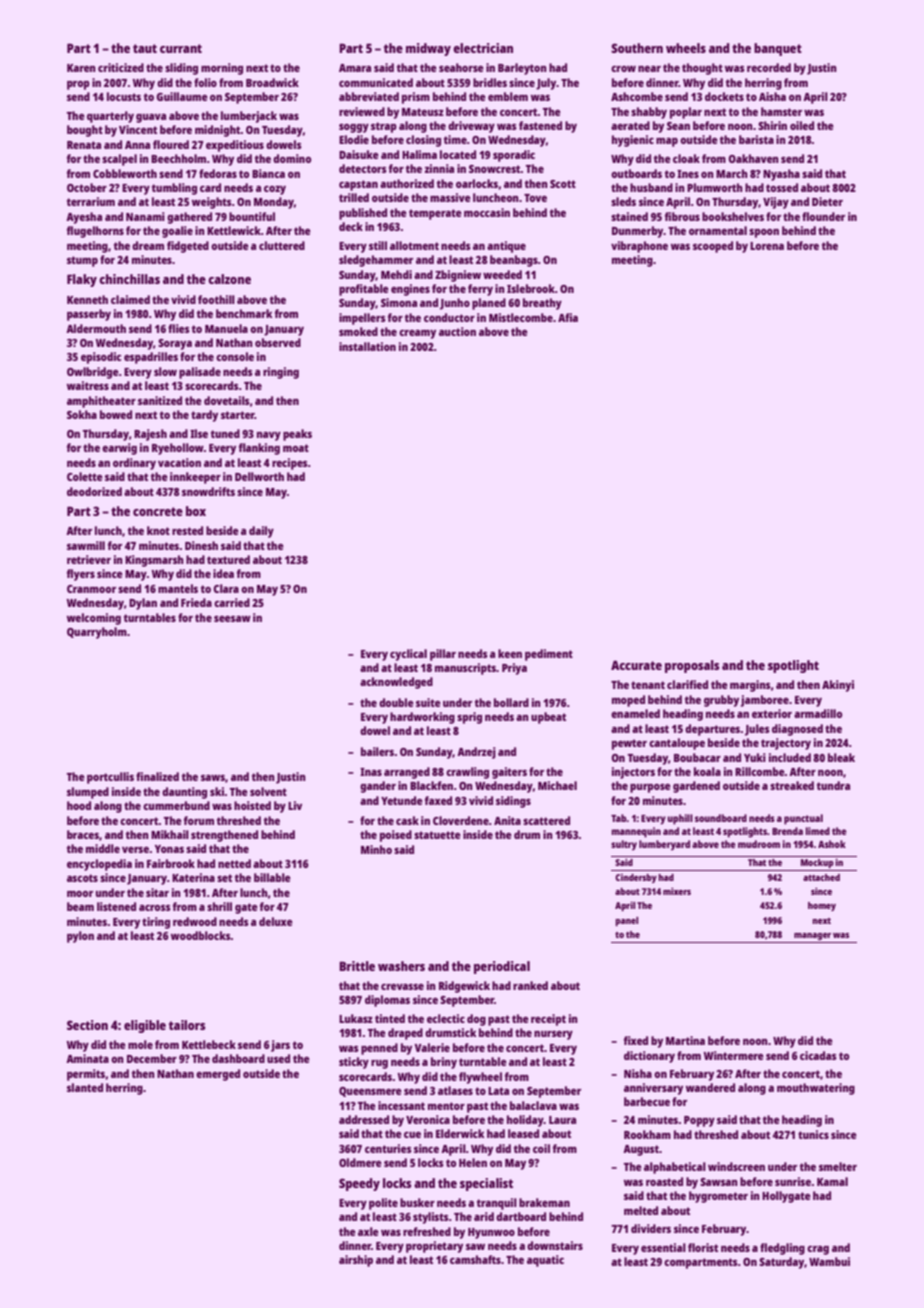 The width and height of the document is (924, 1308). What do you see at coordinates (721, 701) in the document?
I see `grubby` at bounding box center [721, 701].
